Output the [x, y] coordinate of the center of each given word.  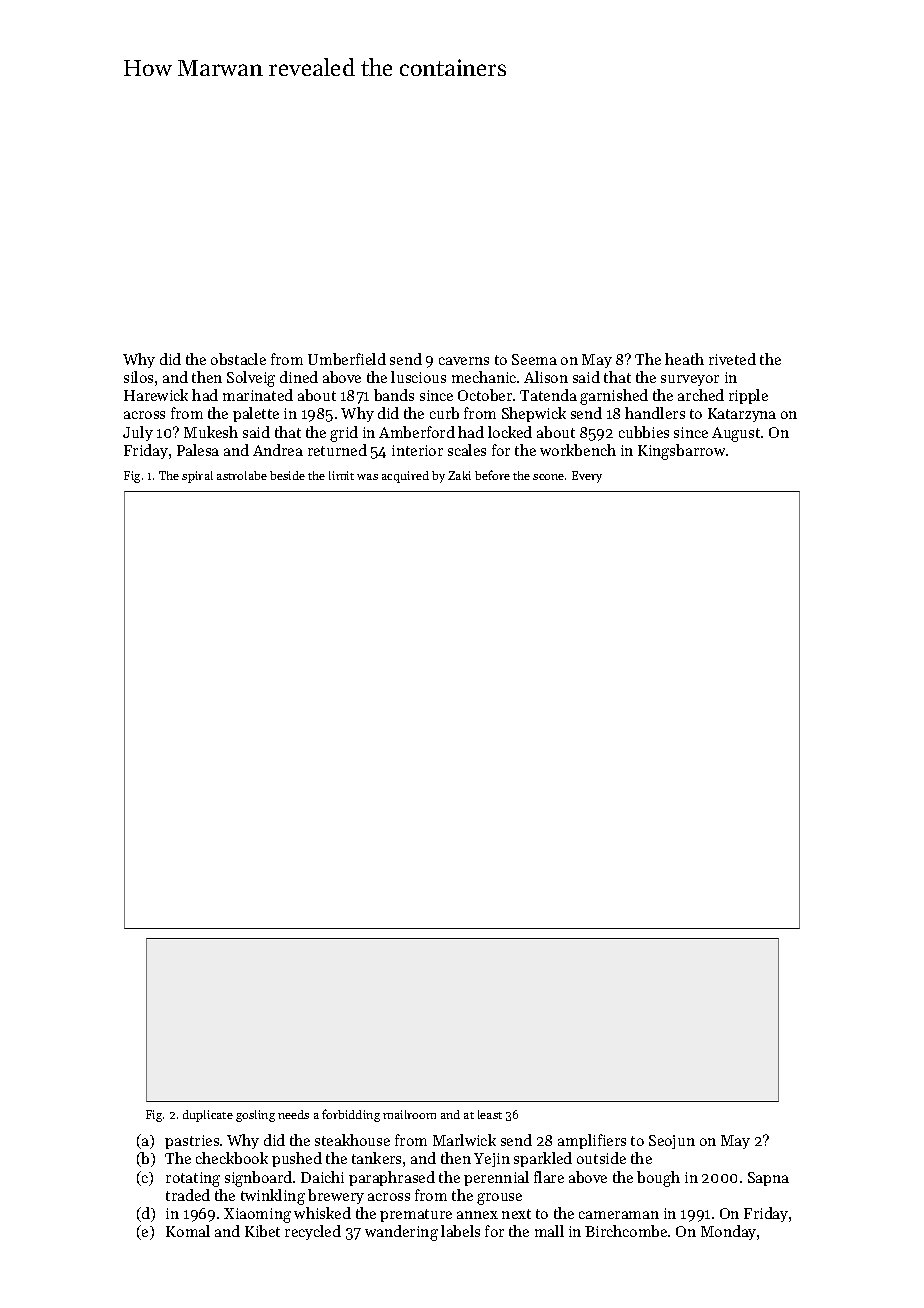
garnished [614, 397]
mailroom [409, 1114]
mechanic [484, 377]
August [736, 434]
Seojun [672, 1142]
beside [287, 475]
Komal [188, 1231]
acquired [405, 477]
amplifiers [592, 1141]
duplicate [208, 1116]
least [490, 1114]
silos [138, 377]
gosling [255, 1116]
